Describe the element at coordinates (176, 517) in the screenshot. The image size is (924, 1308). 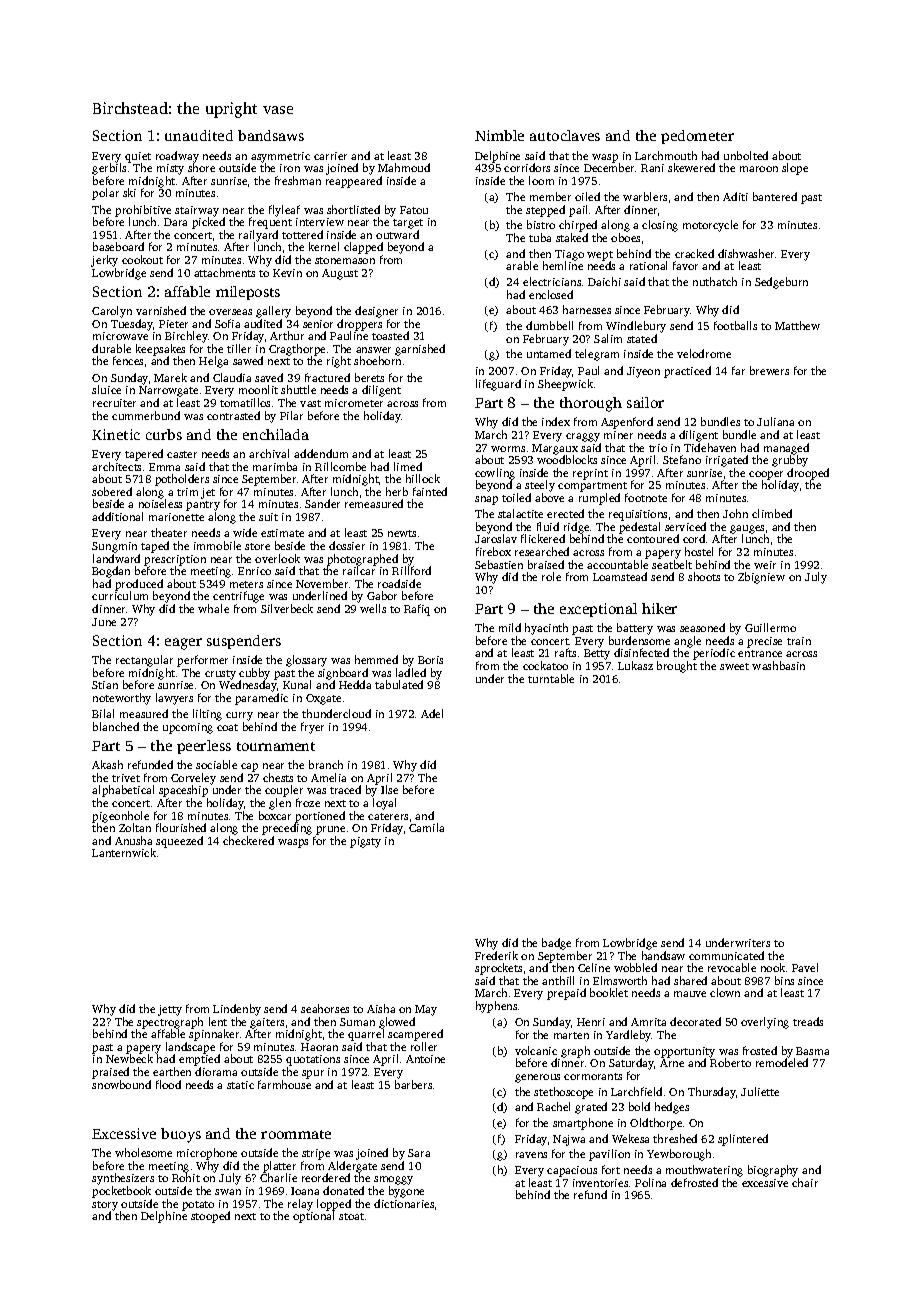
I see `marionette` at that location.
